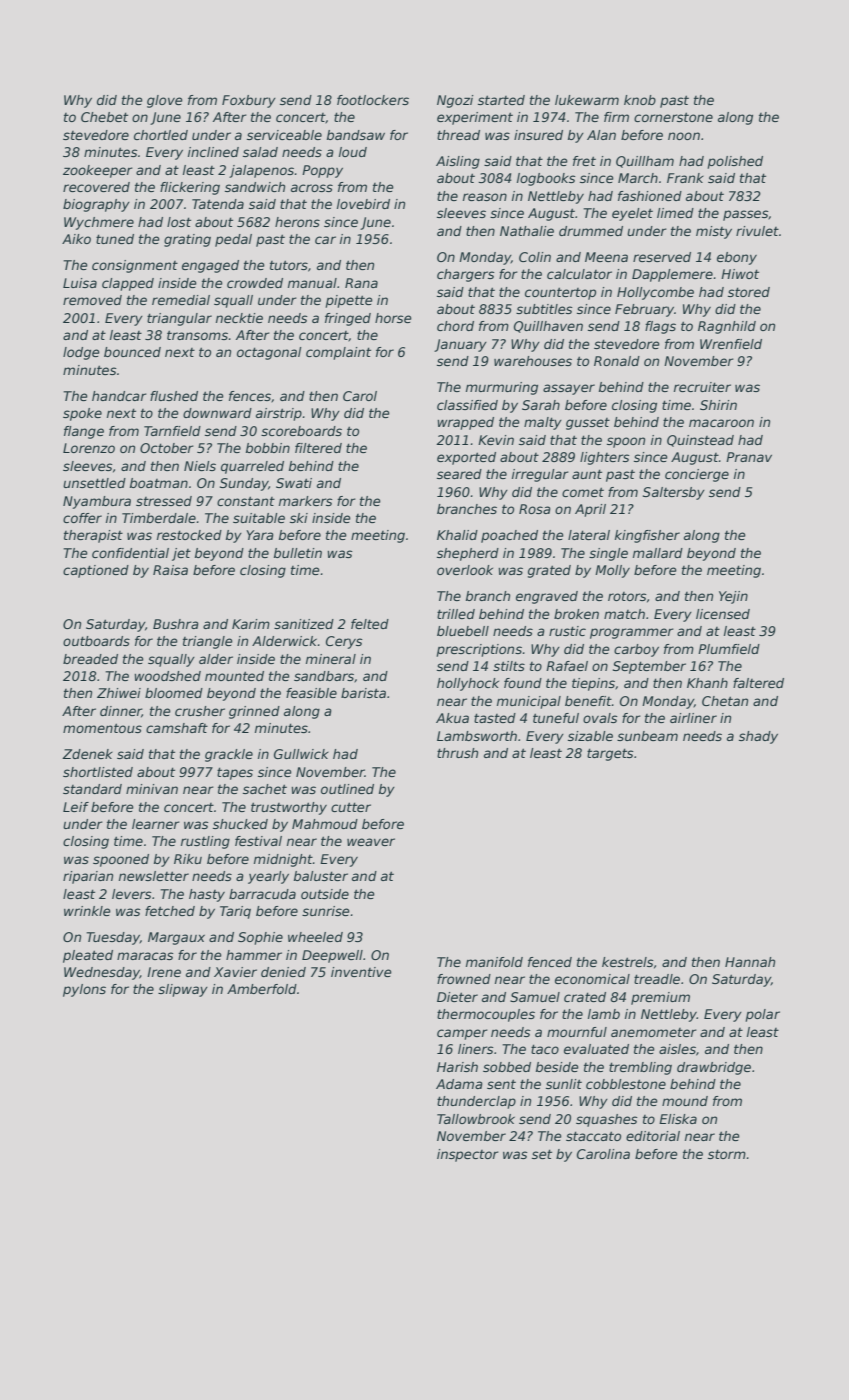 The image size is (849, 1400). I want to click on Frank, so click(685, 178).
